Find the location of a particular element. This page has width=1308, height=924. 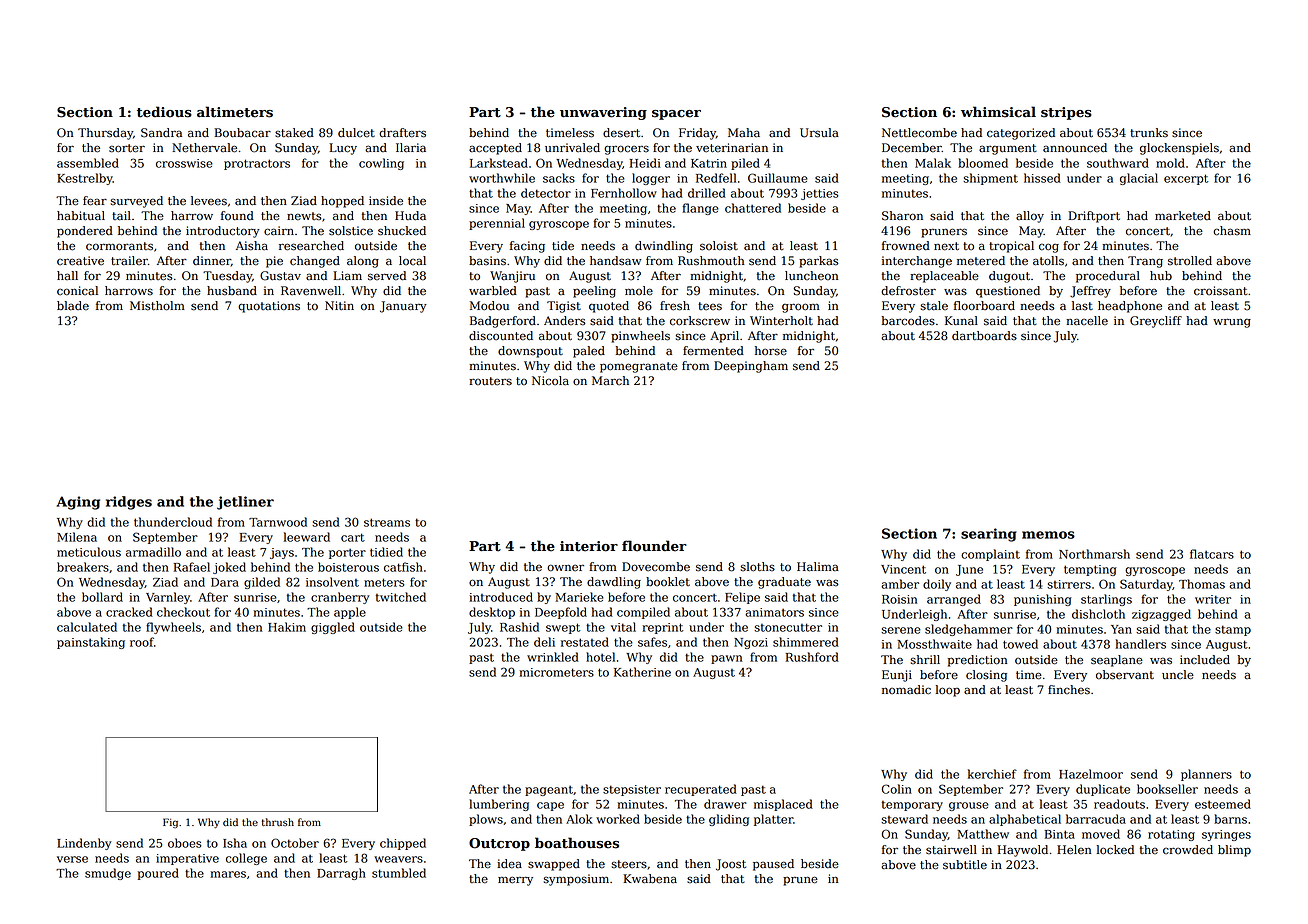

Deepingham is located at coordinates (751, 367).
